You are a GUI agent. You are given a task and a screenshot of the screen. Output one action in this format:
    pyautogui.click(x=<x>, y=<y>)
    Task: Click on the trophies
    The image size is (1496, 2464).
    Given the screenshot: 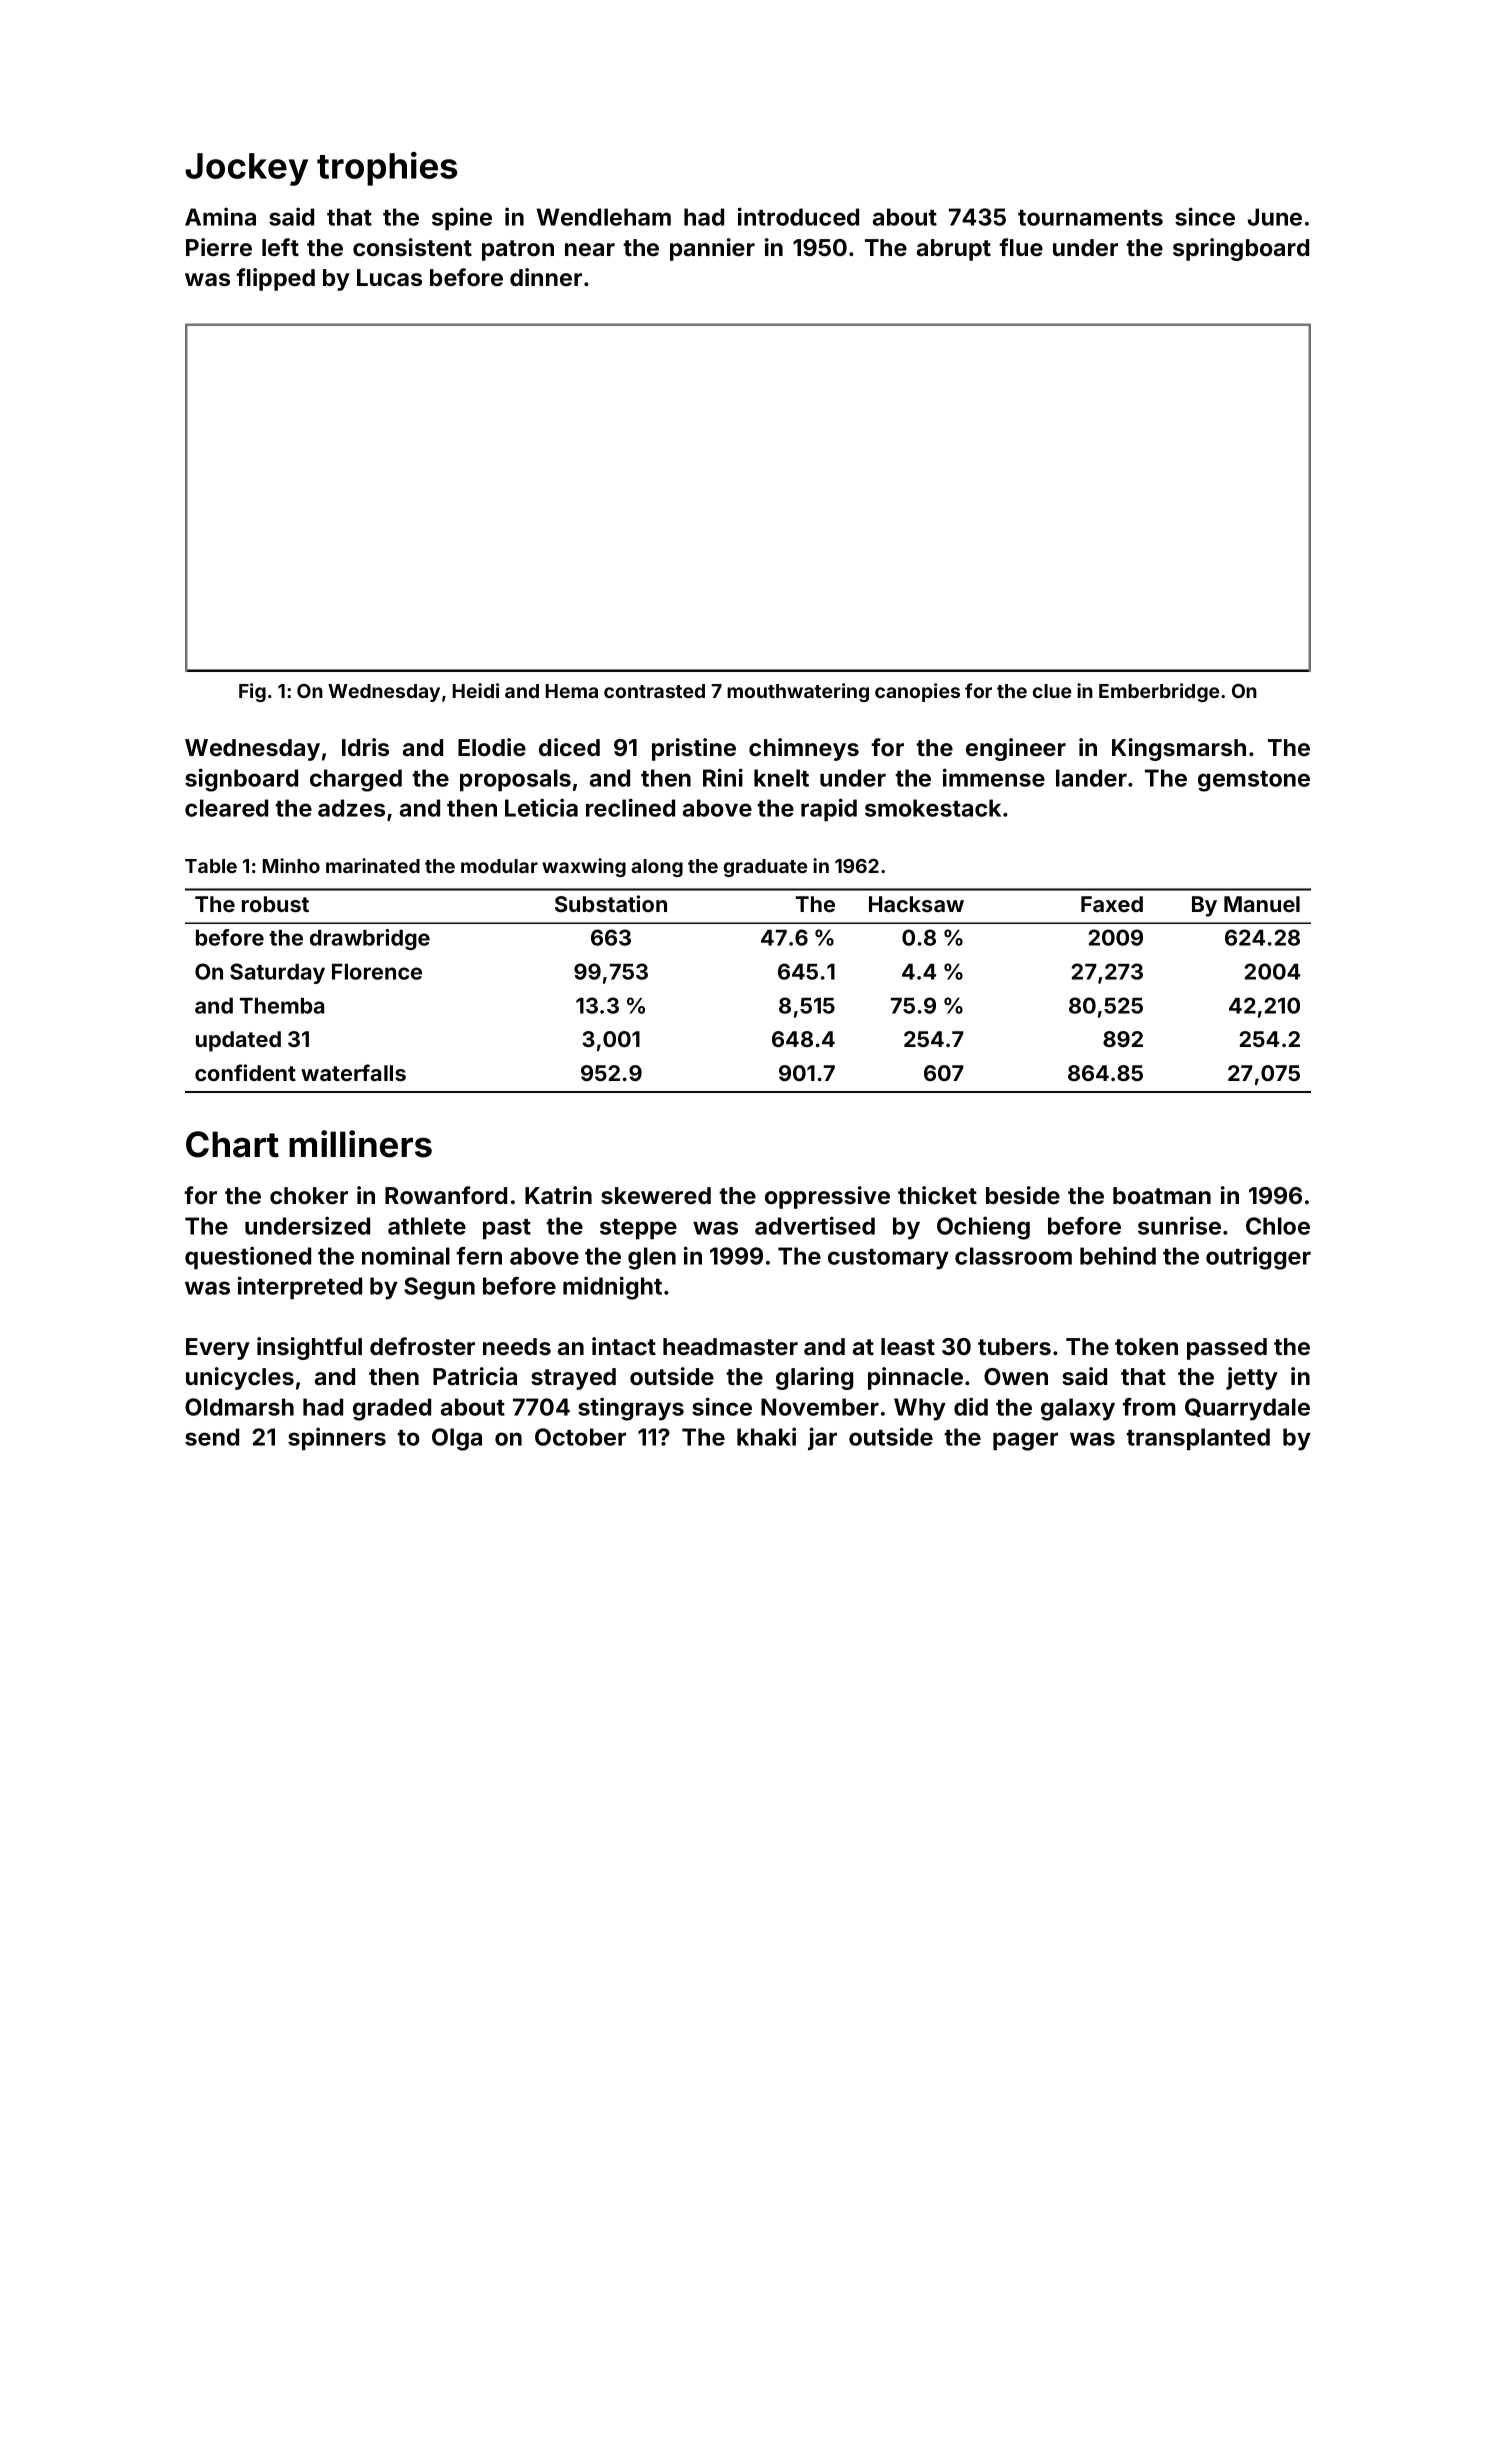 What is the action you would take?
    pyautogui.click(x=387, y=169)
